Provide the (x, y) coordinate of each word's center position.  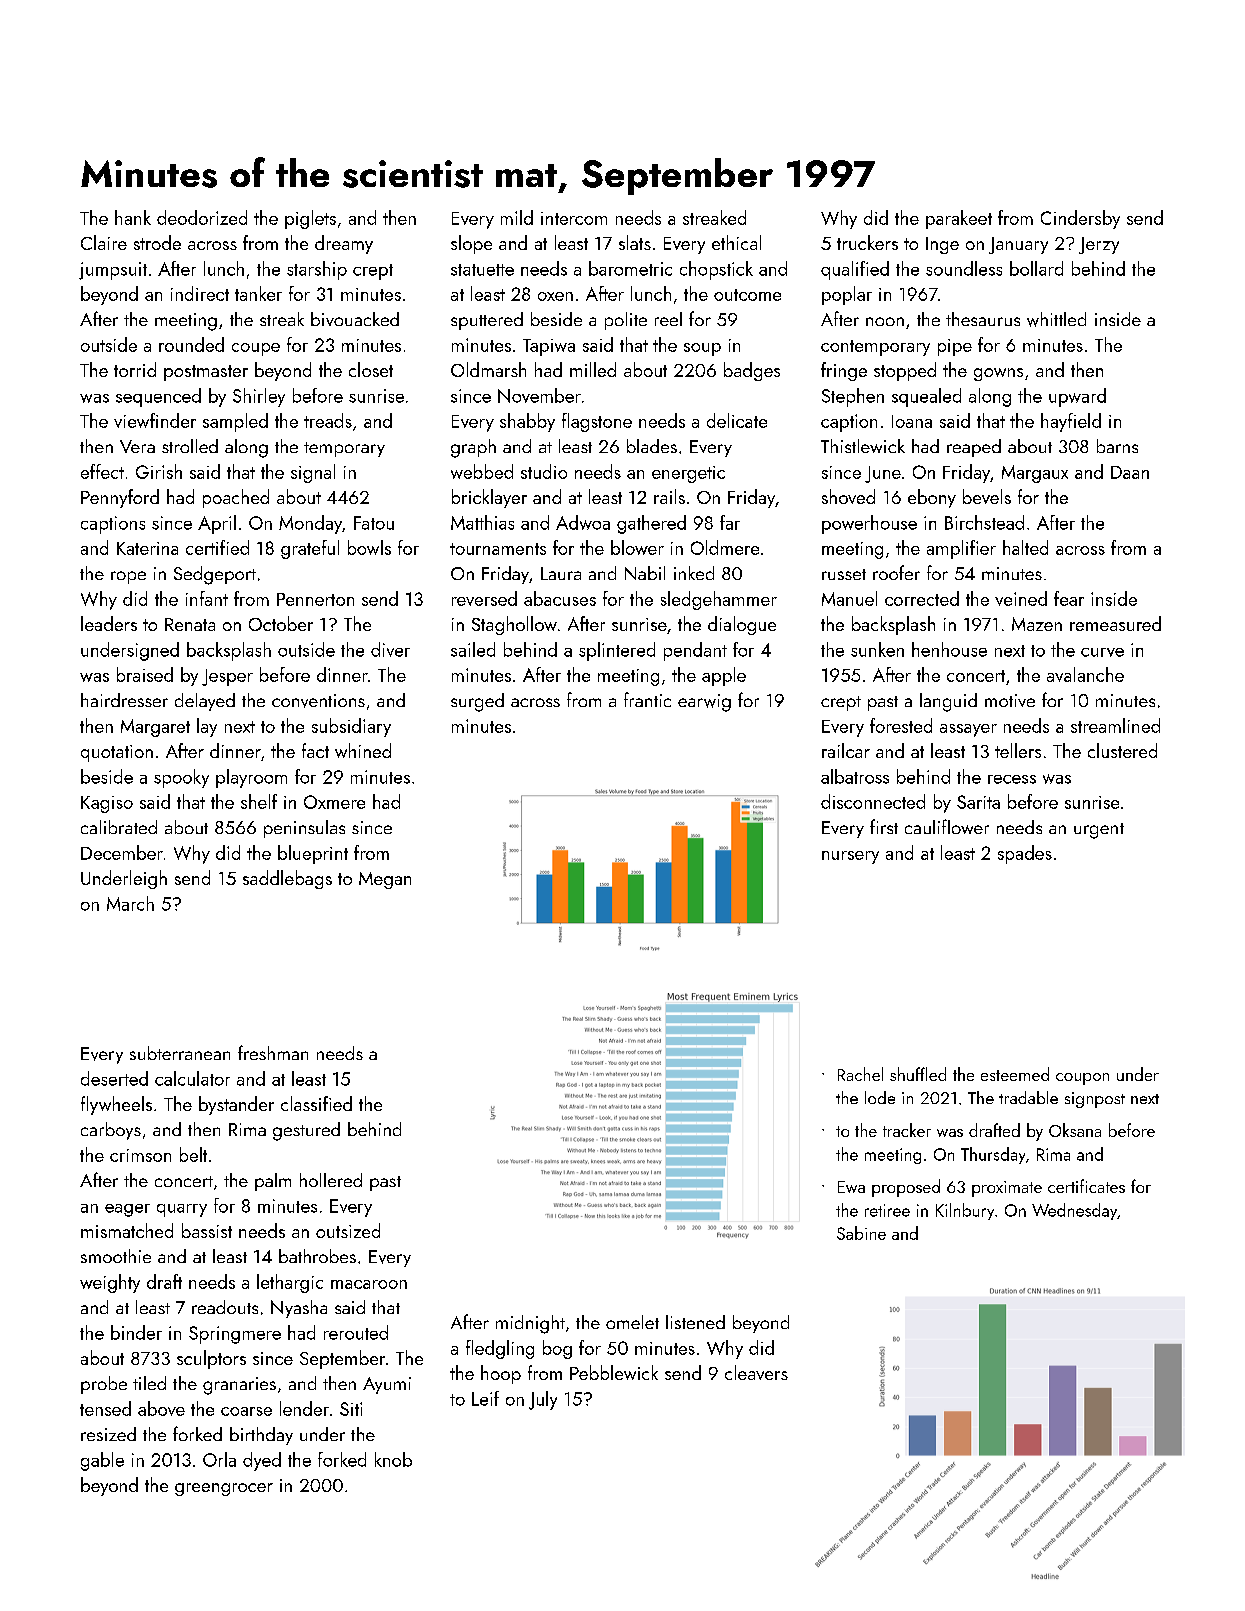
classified (316, 1103)
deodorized (202, 217)
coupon (1082, 1079)
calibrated (119, 827)
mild (517, 217)
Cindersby (1080, 219)
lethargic (290, 1283)
